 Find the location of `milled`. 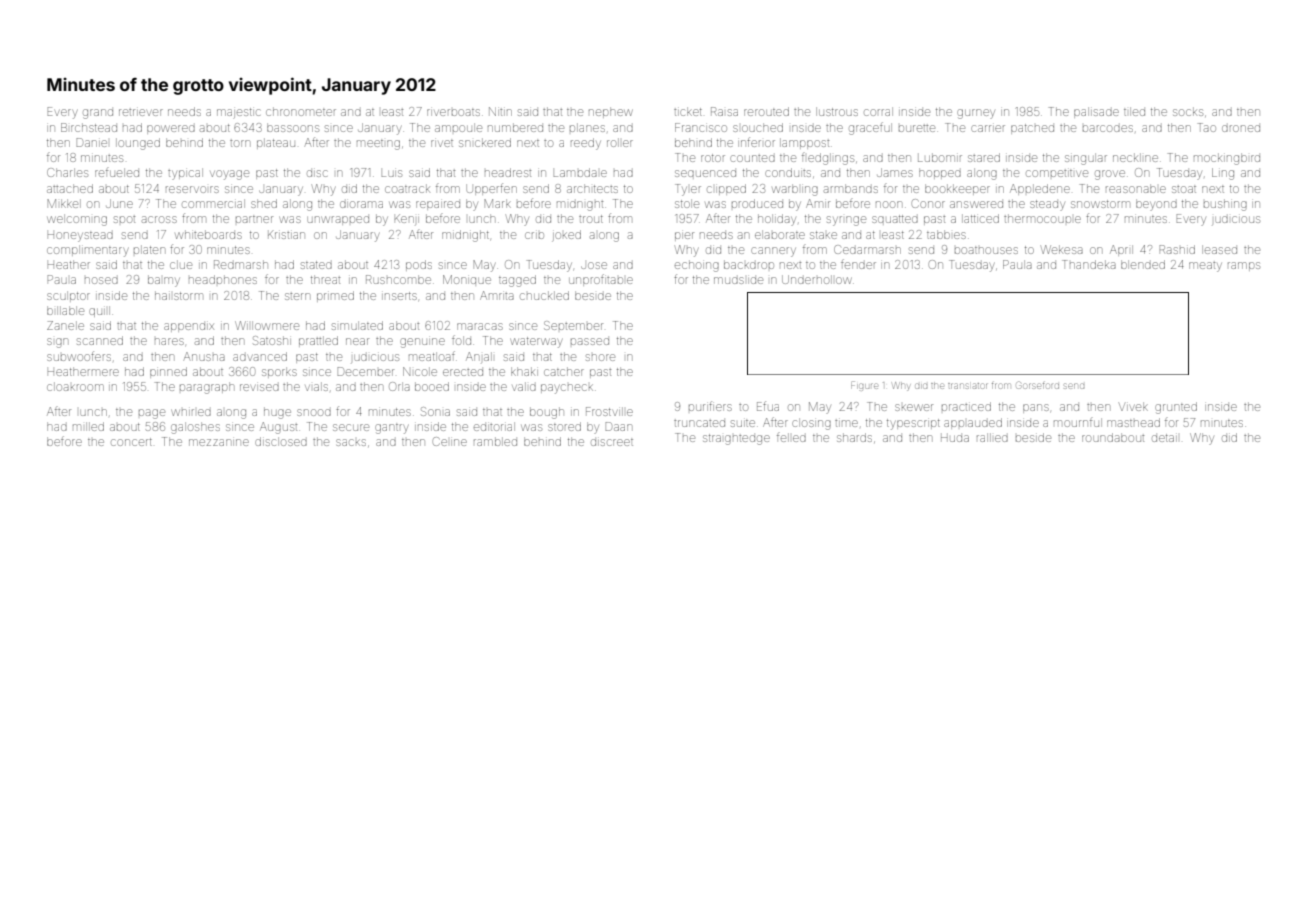

milled is located at coordinates (88, 426).
